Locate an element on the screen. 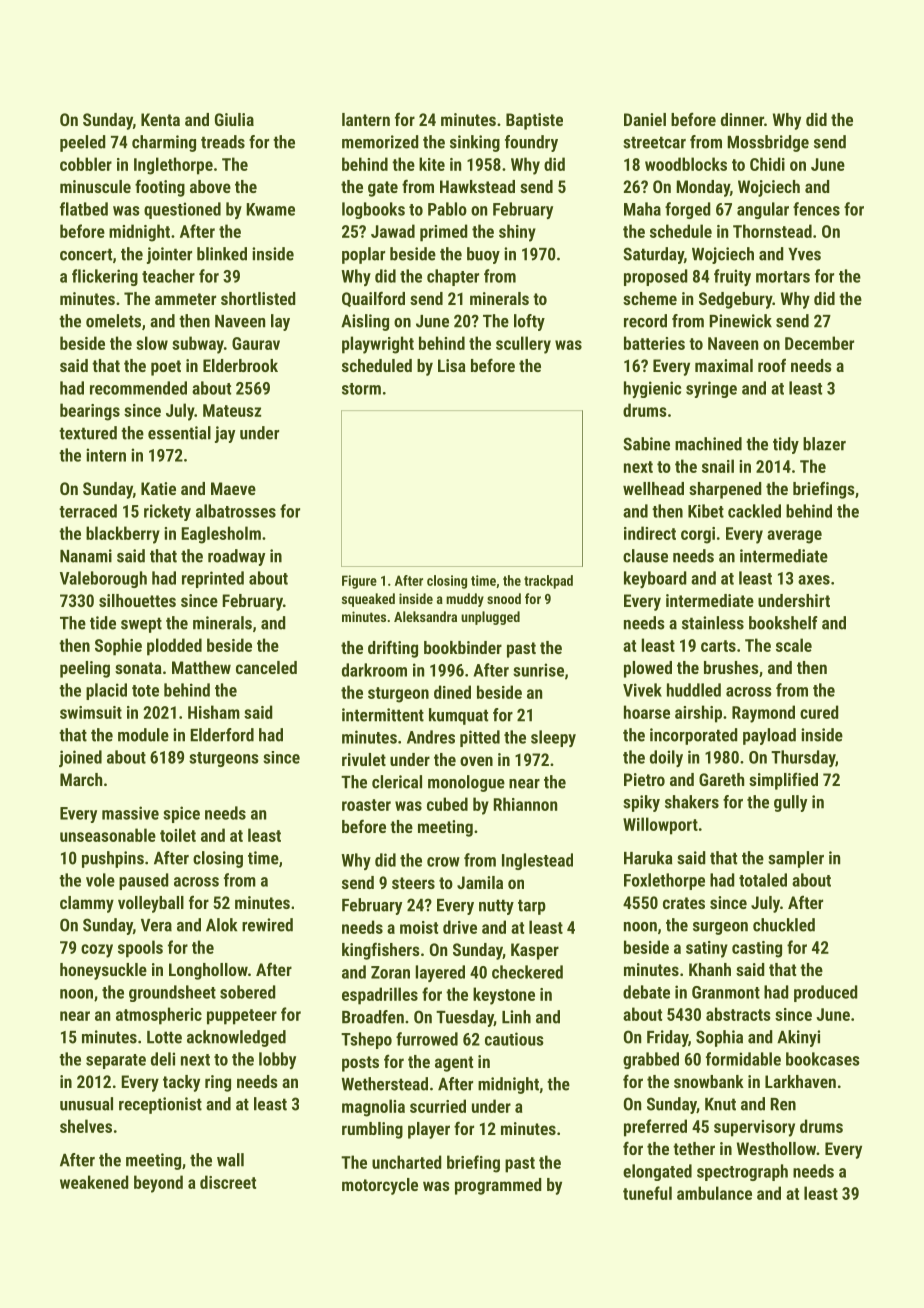 The width and height of the screenshot is (924, 1308). squeaked is located at coordinates (368, 600).
